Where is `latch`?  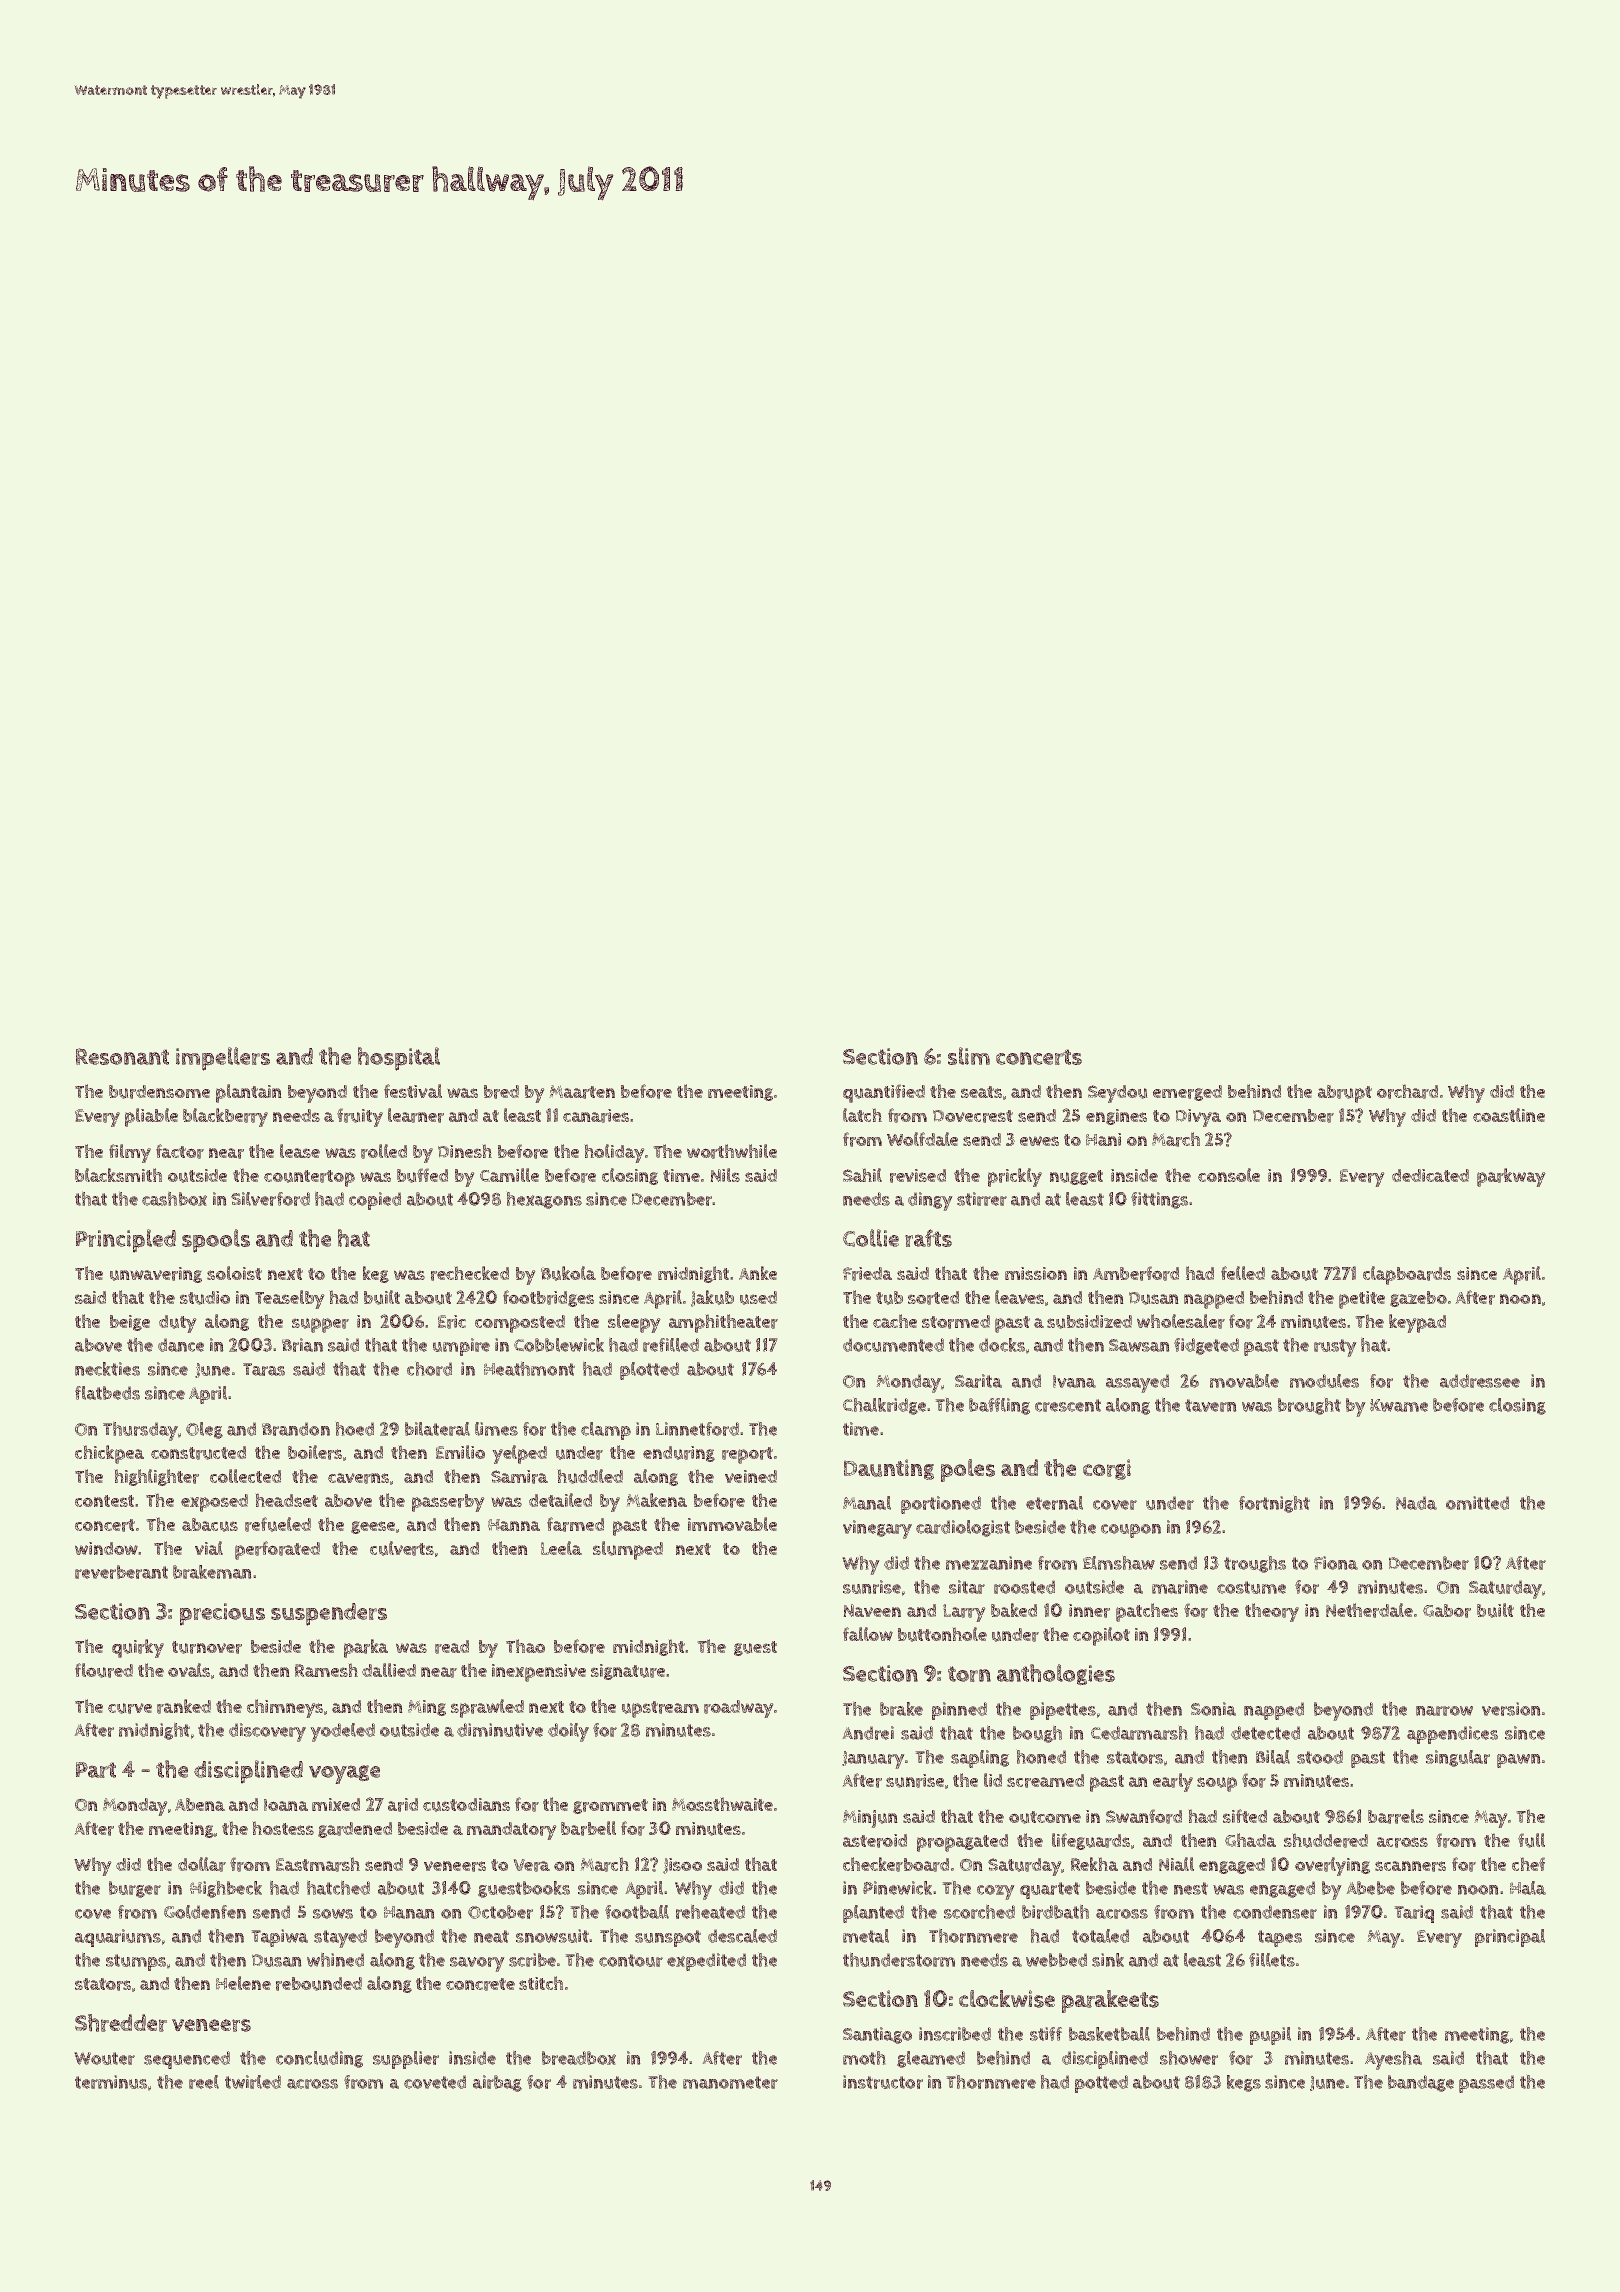
latch is located at coordinates (862, 1115).
